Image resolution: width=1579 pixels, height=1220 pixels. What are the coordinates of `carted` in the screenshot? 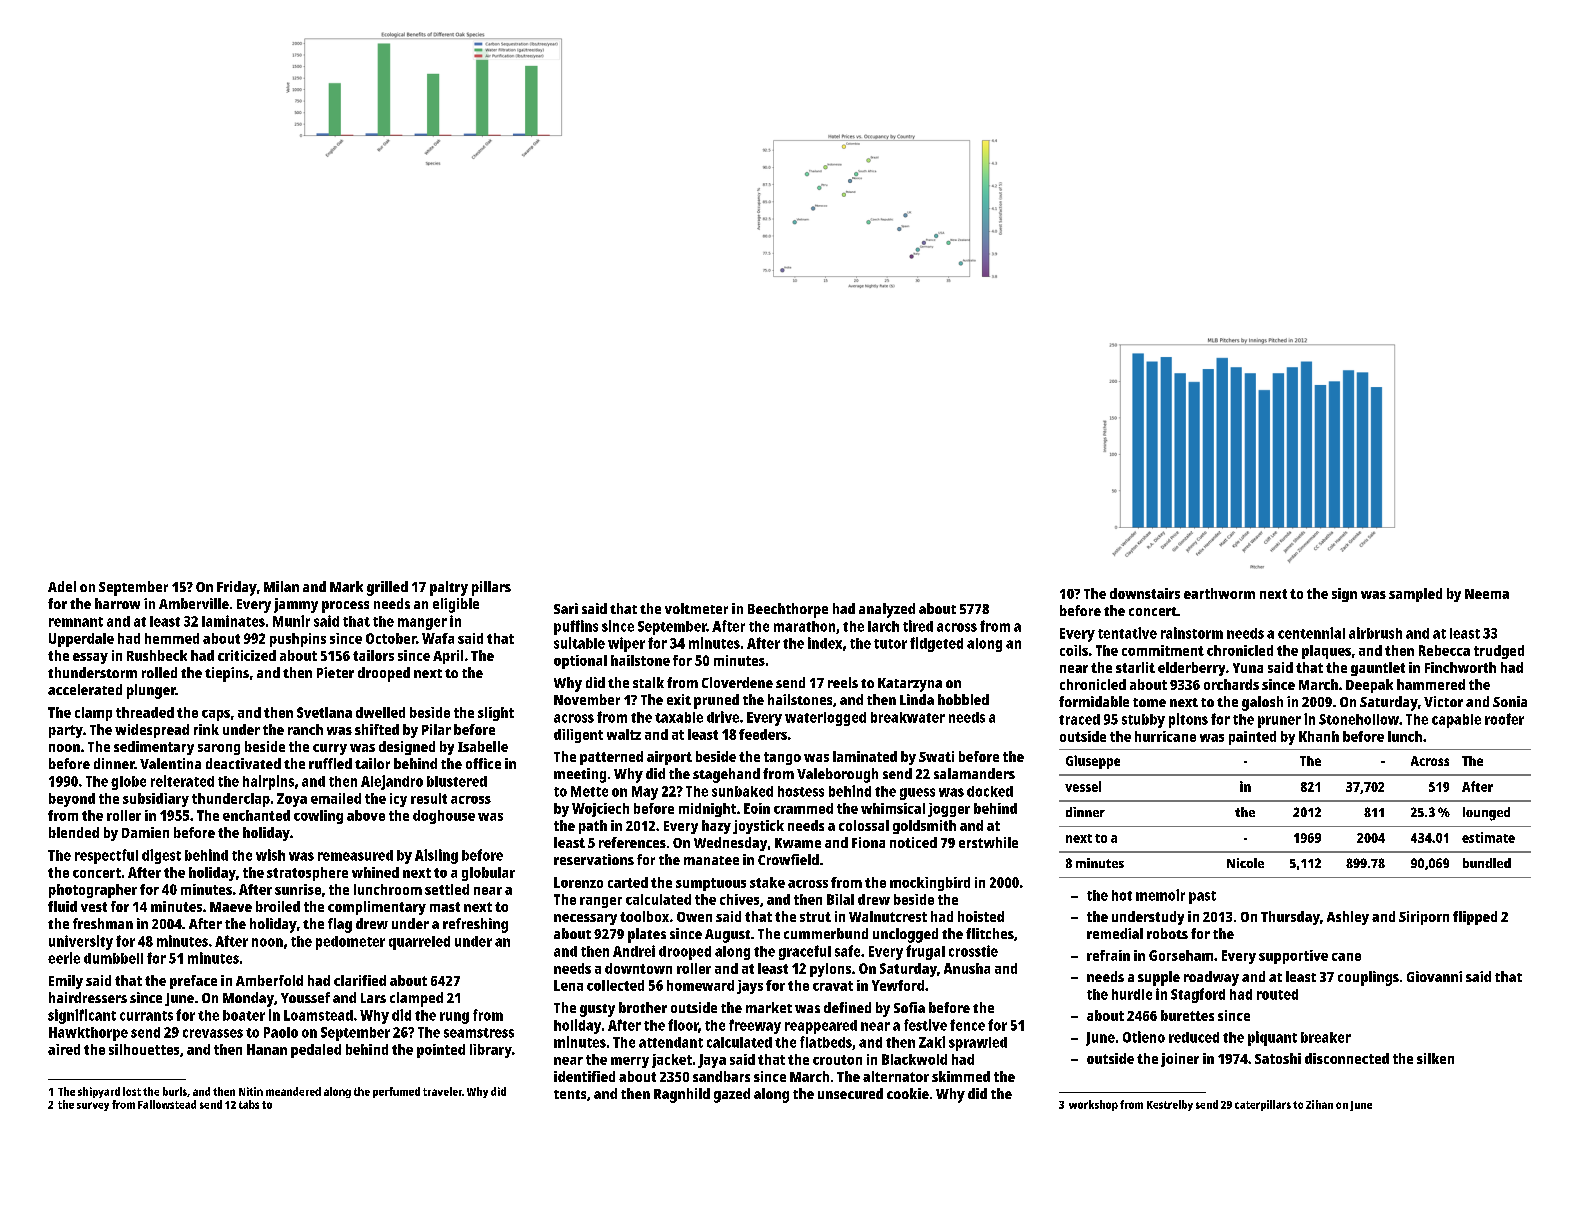 It's located at (628, 882).
